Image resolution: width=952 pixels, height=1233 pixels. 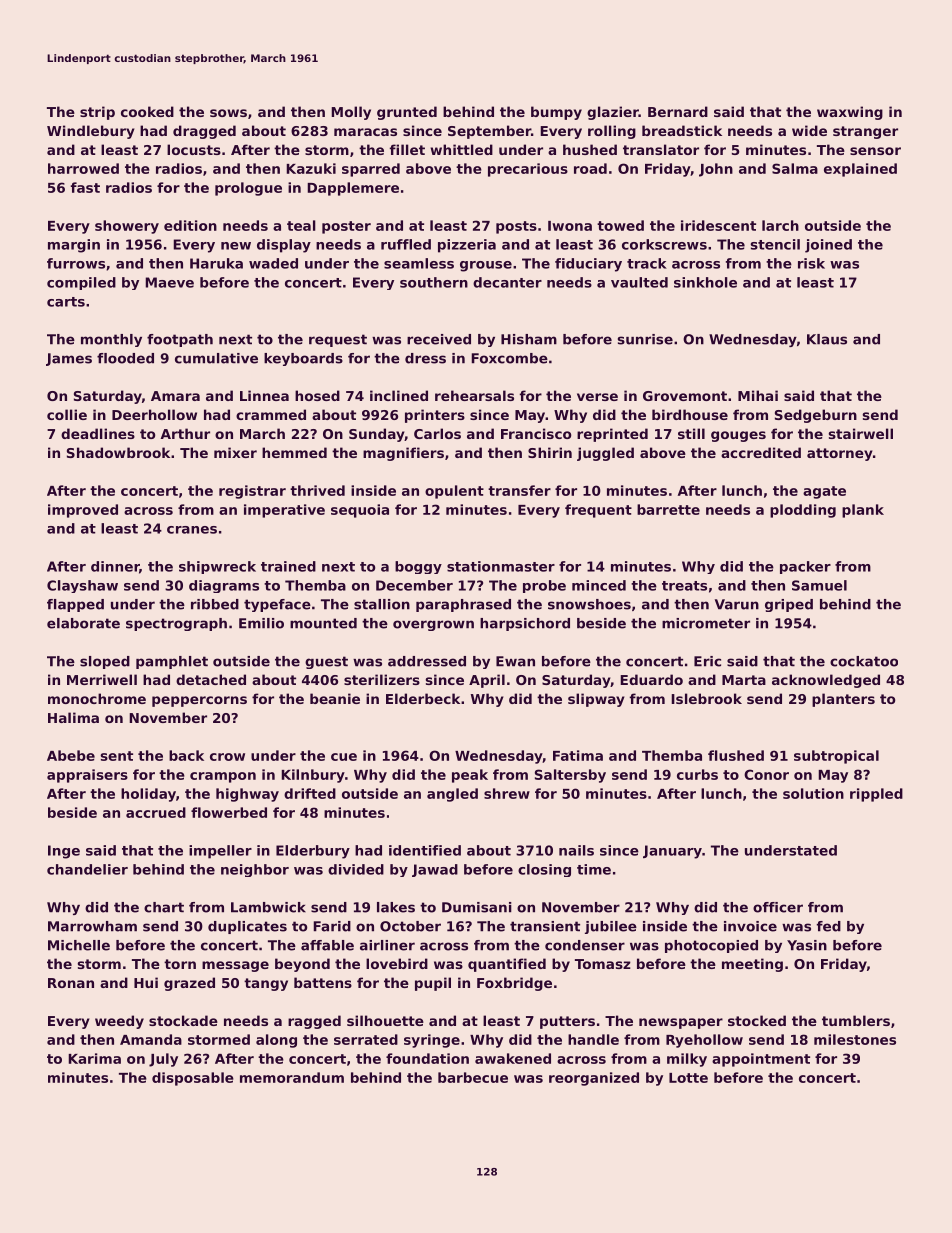 I want to click on waxwing, so click(x=850, y=113).
